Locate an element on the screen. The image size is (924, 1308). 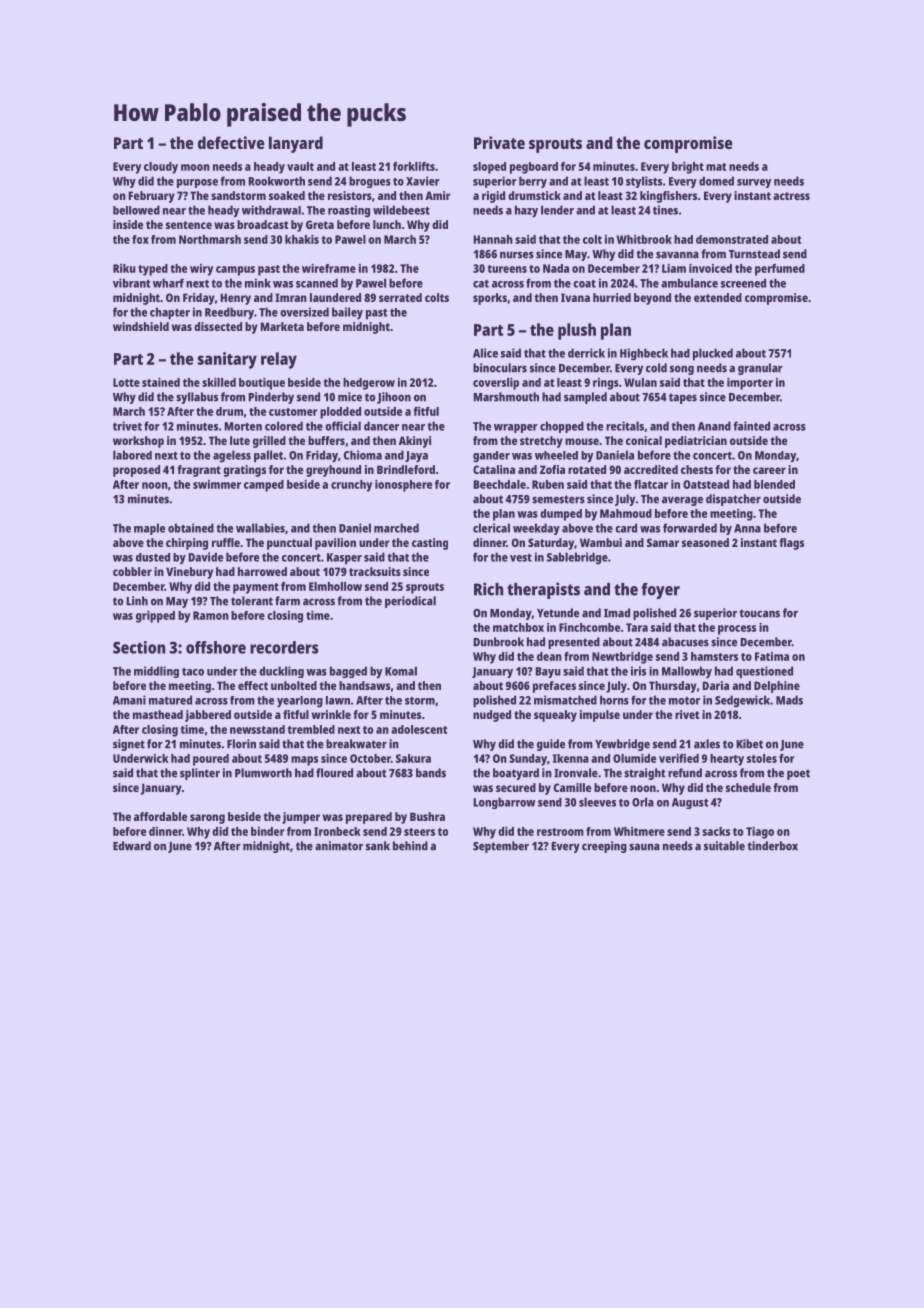
tinderbox is located at coordinates (773, 846).
